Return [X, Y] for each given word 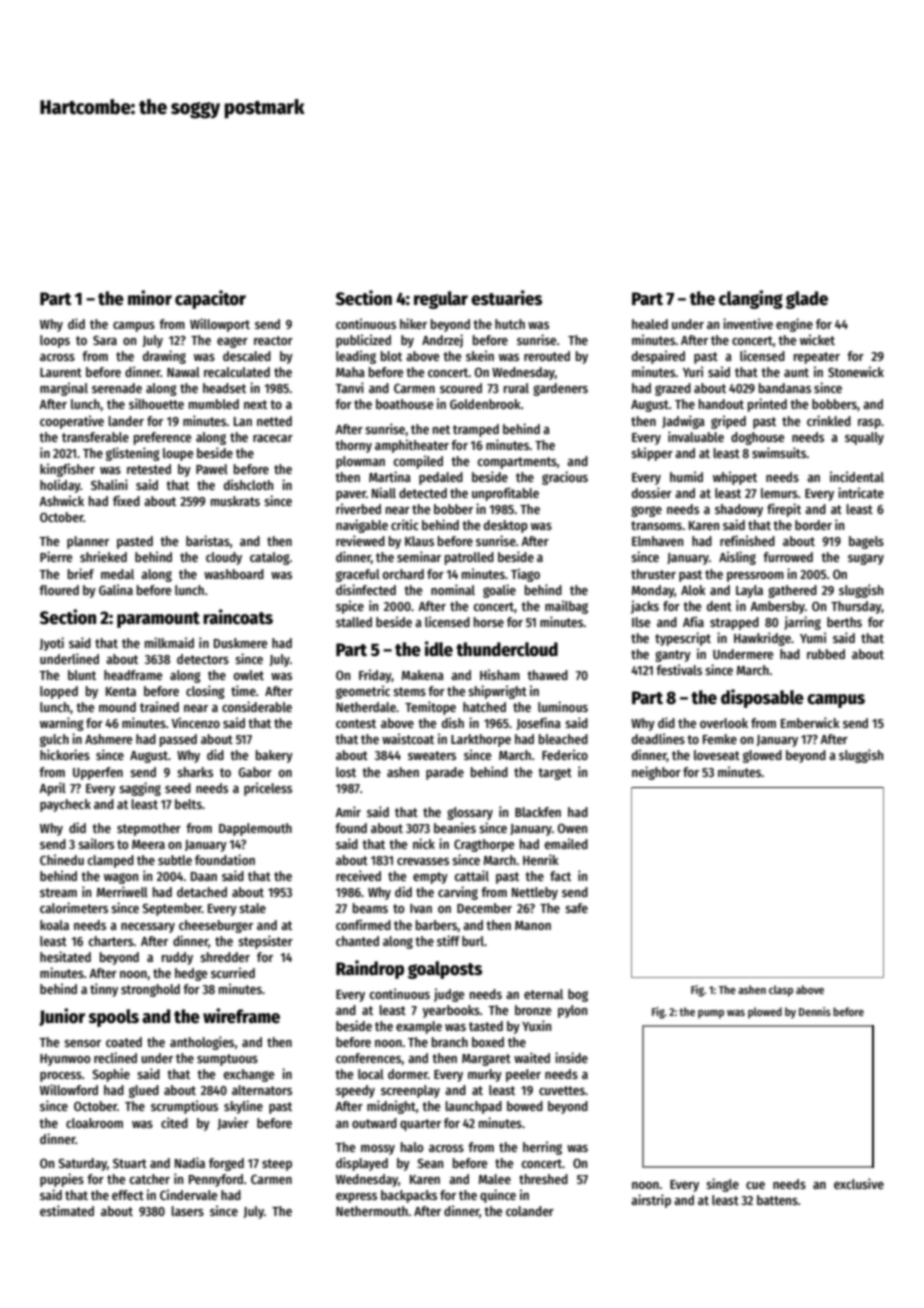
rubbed [826, 654]
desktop [506, 526]
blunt [82, 675]
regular [441, 300]
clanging [751, 299]
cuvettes [562, 1090]
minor [150, 298]
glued [144, 1091]
